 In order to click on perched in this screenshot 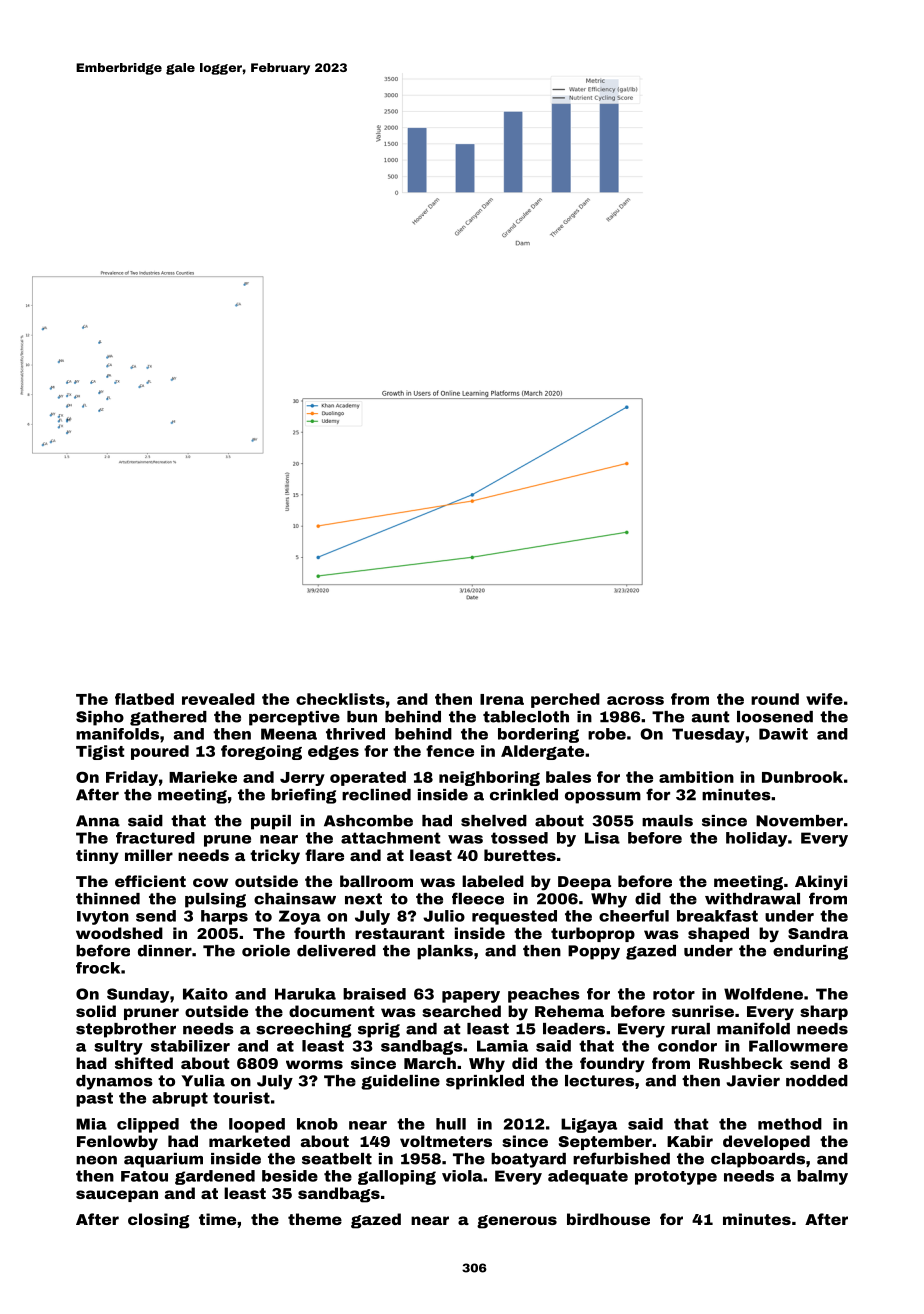, I will do `click(565, 700)`.
